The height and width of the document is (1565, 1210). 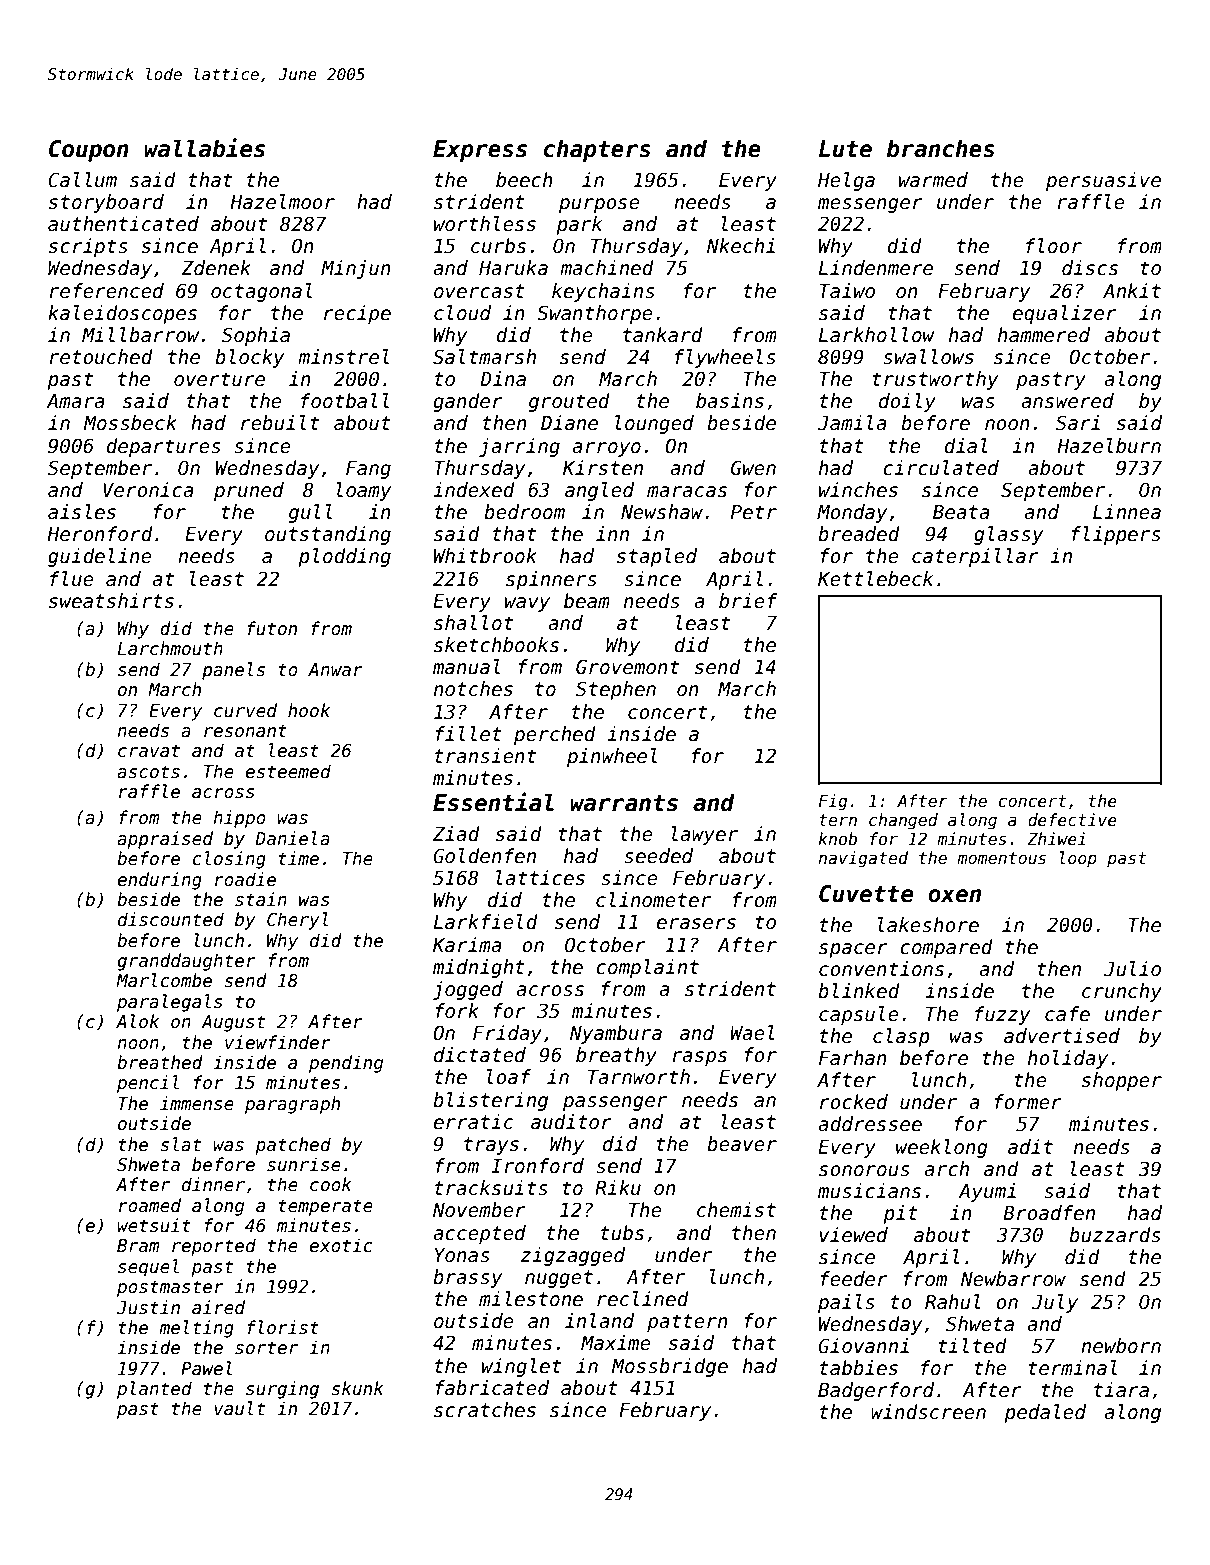 What do you see at coordinates (89, 151) in the document?
I see `Coupon` at bounding box center [89, 151].
